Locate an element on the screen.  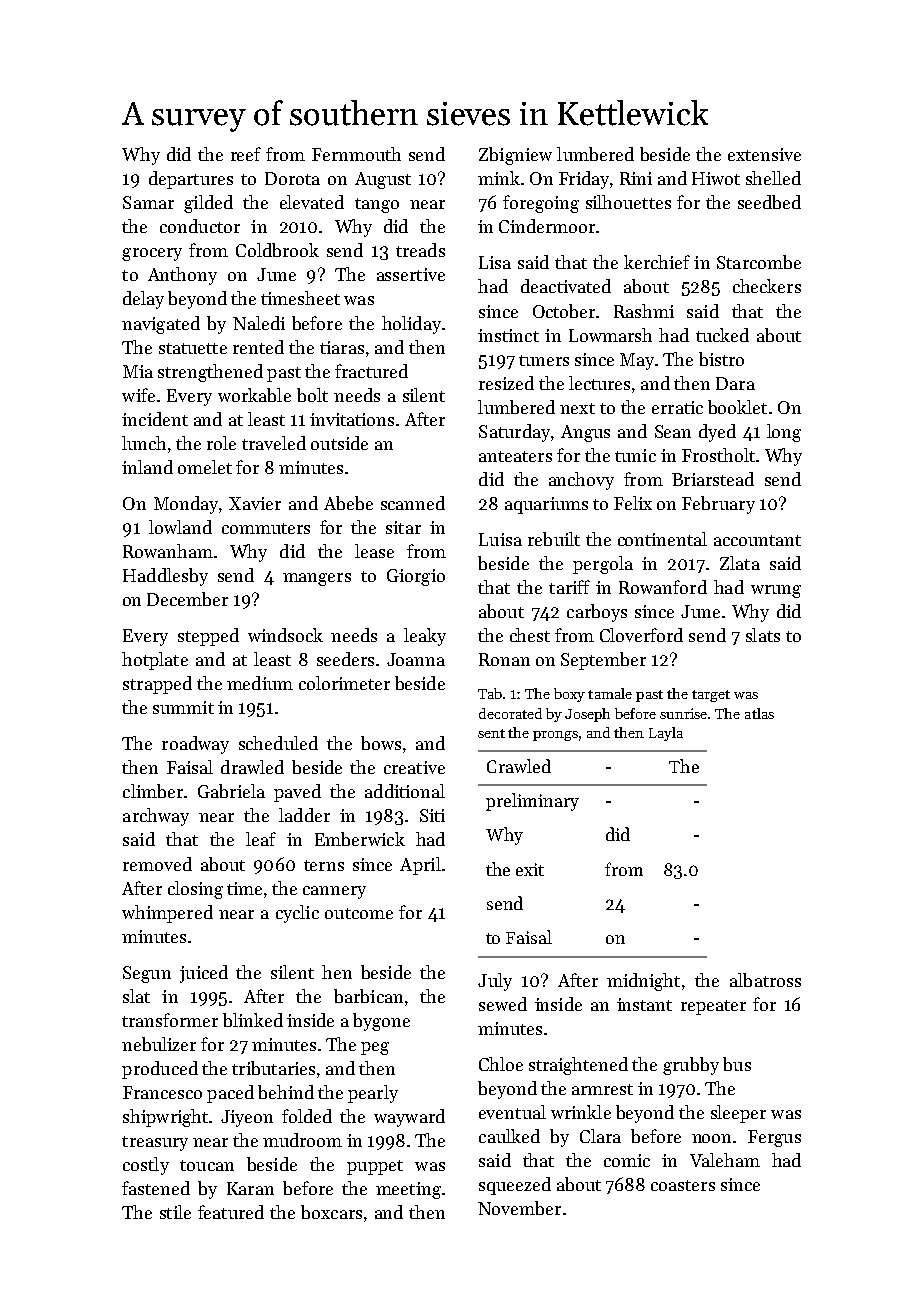
mink is located at coordinates (499, 178).
